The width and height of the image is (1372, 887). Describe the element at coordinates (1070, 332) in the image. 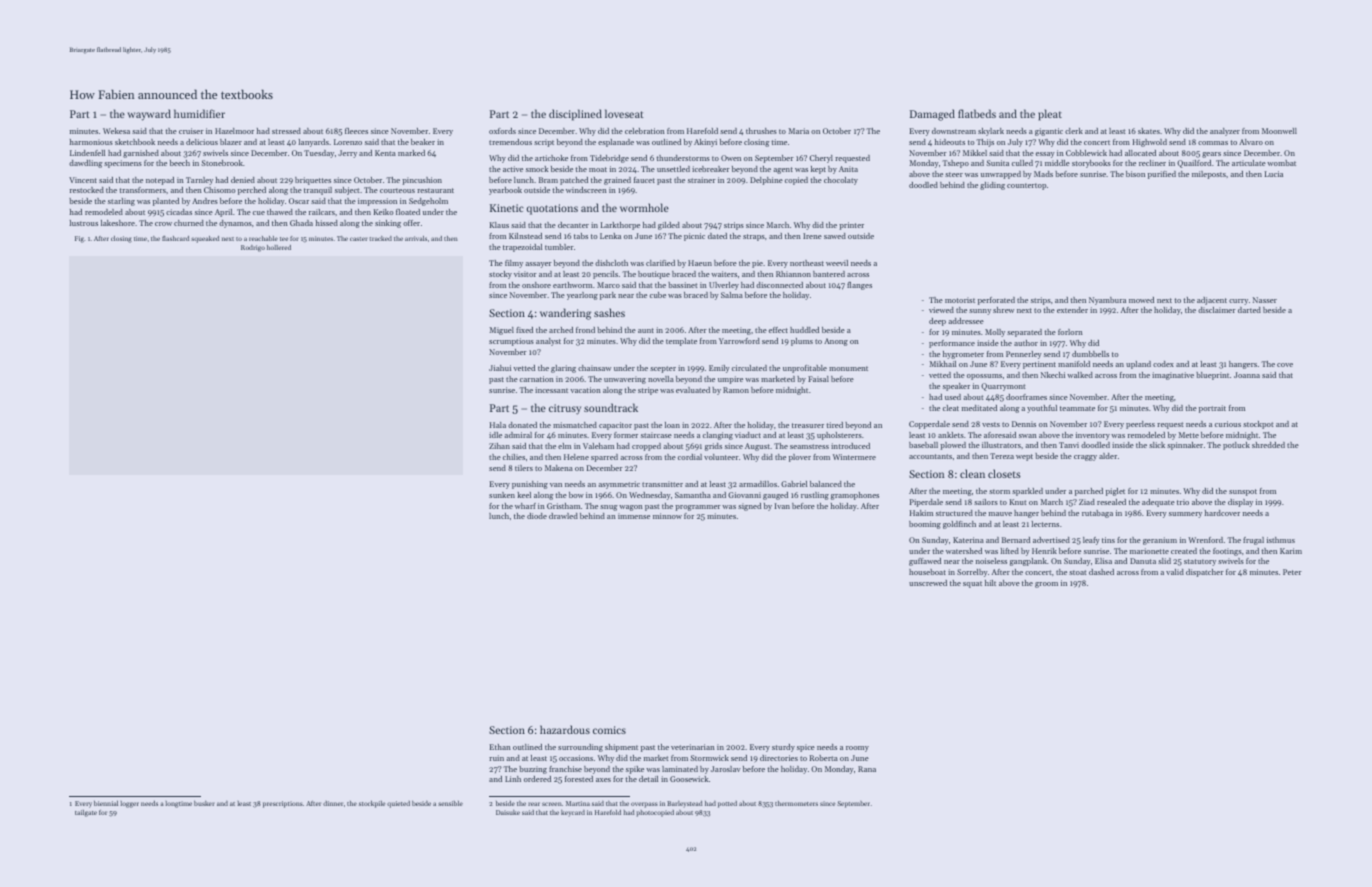

I see `forlorn` at that location.
